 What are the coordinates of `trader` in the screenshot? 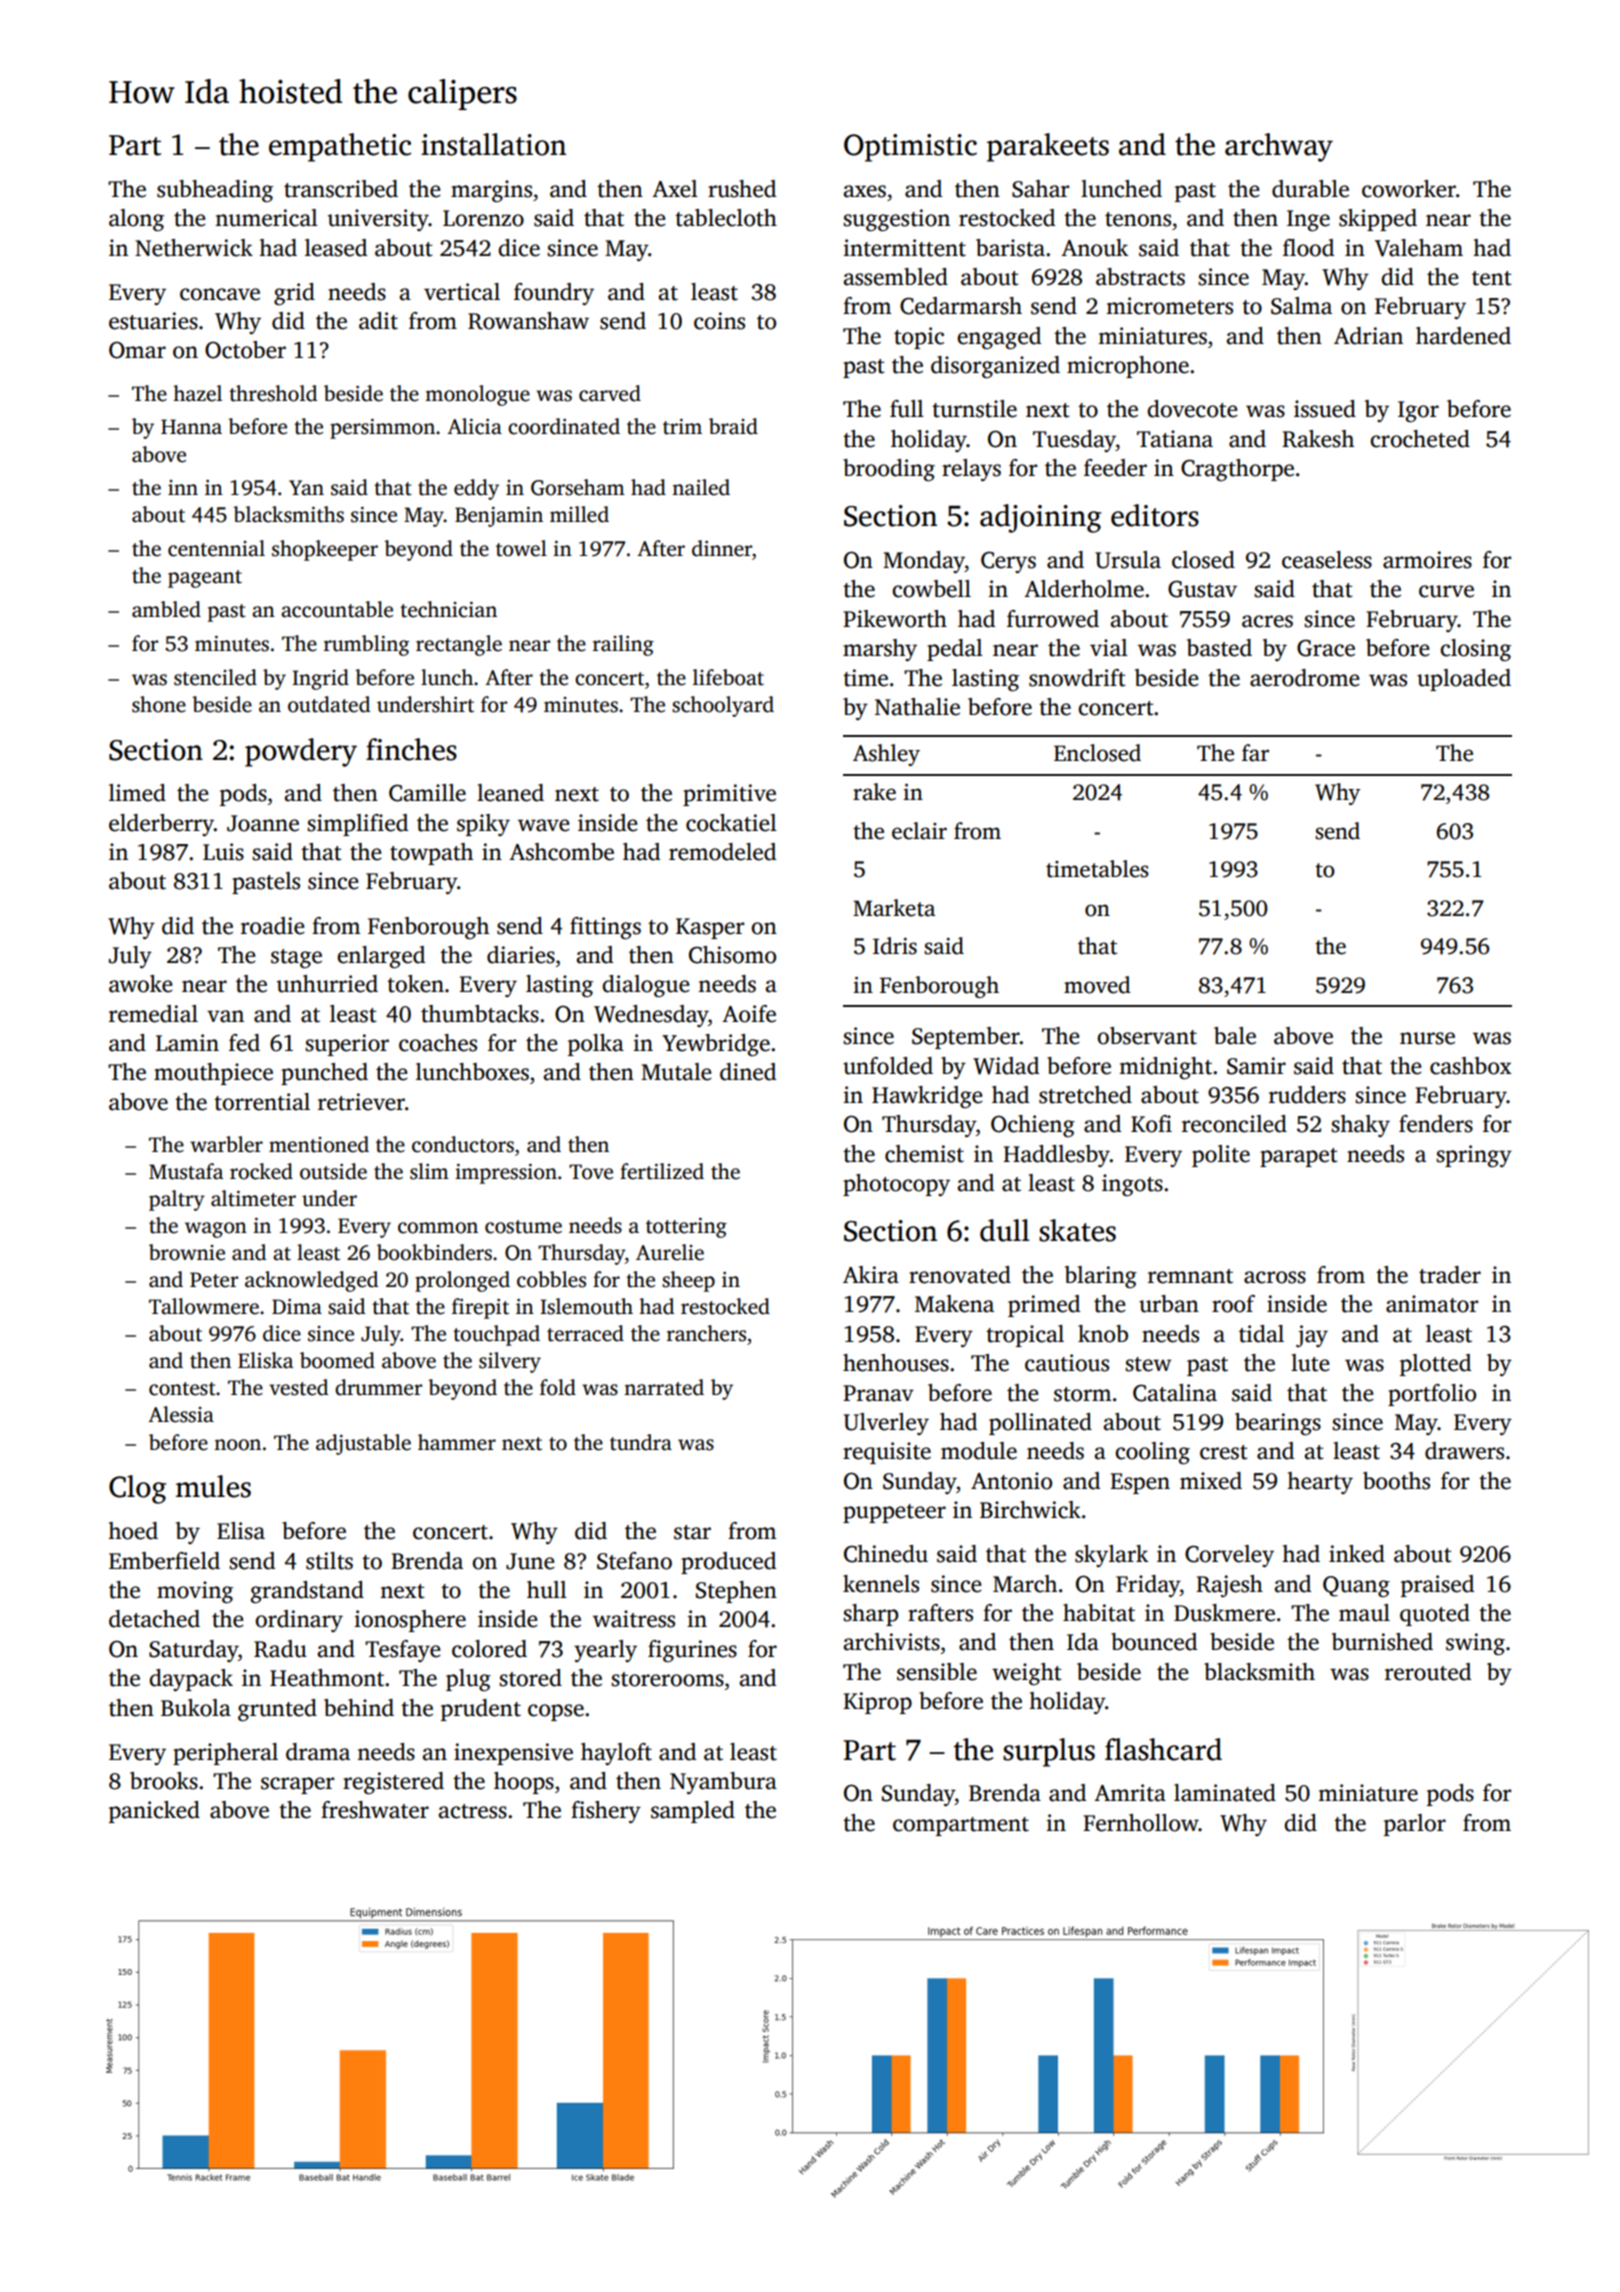 It's located at (1450, 1275).
